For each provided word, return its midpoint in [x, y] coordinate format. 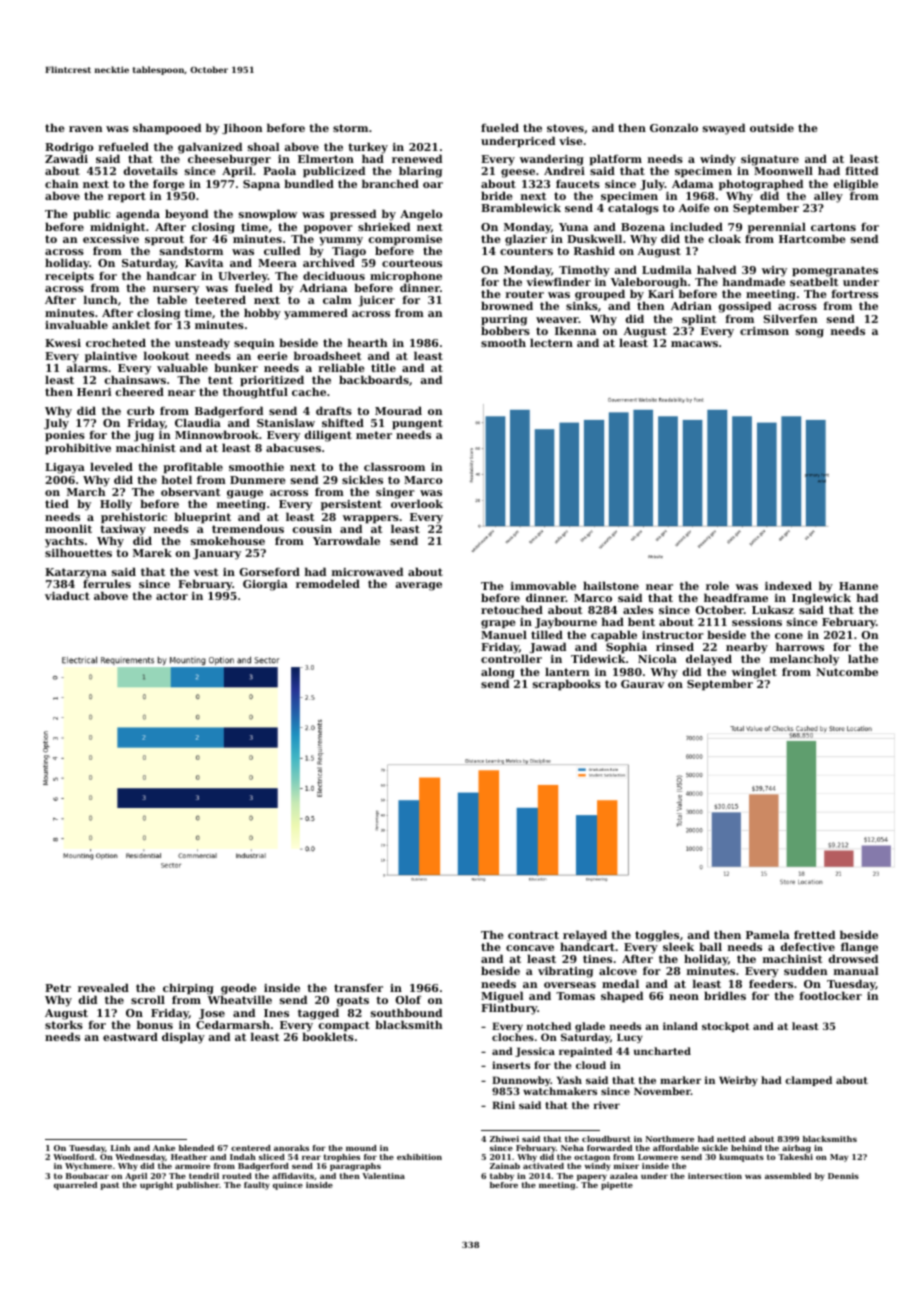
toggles [657, 936]
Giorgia [265, 585]
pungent [417, 425]
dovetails [151, 170]
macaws [694, 344]
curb [140, 410]
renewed [417, 158]
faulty [257, 1186]
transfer [358, 988]
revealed [103, 987]
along [498, 673]
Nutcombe [847, 671]
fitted [861, 170]
